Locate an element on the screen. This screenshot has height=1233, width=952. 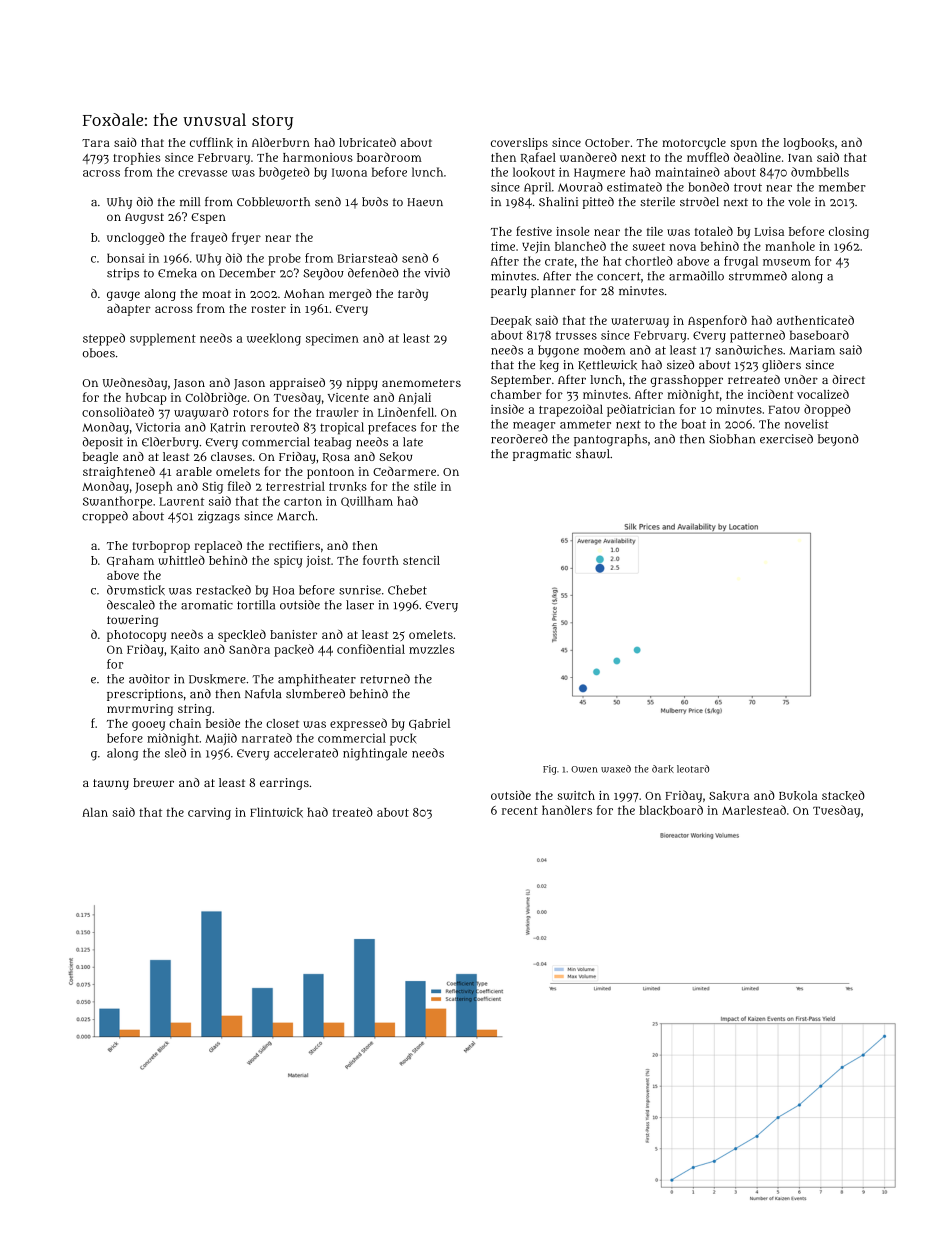
Alan is located at coordinates (95, 812).
